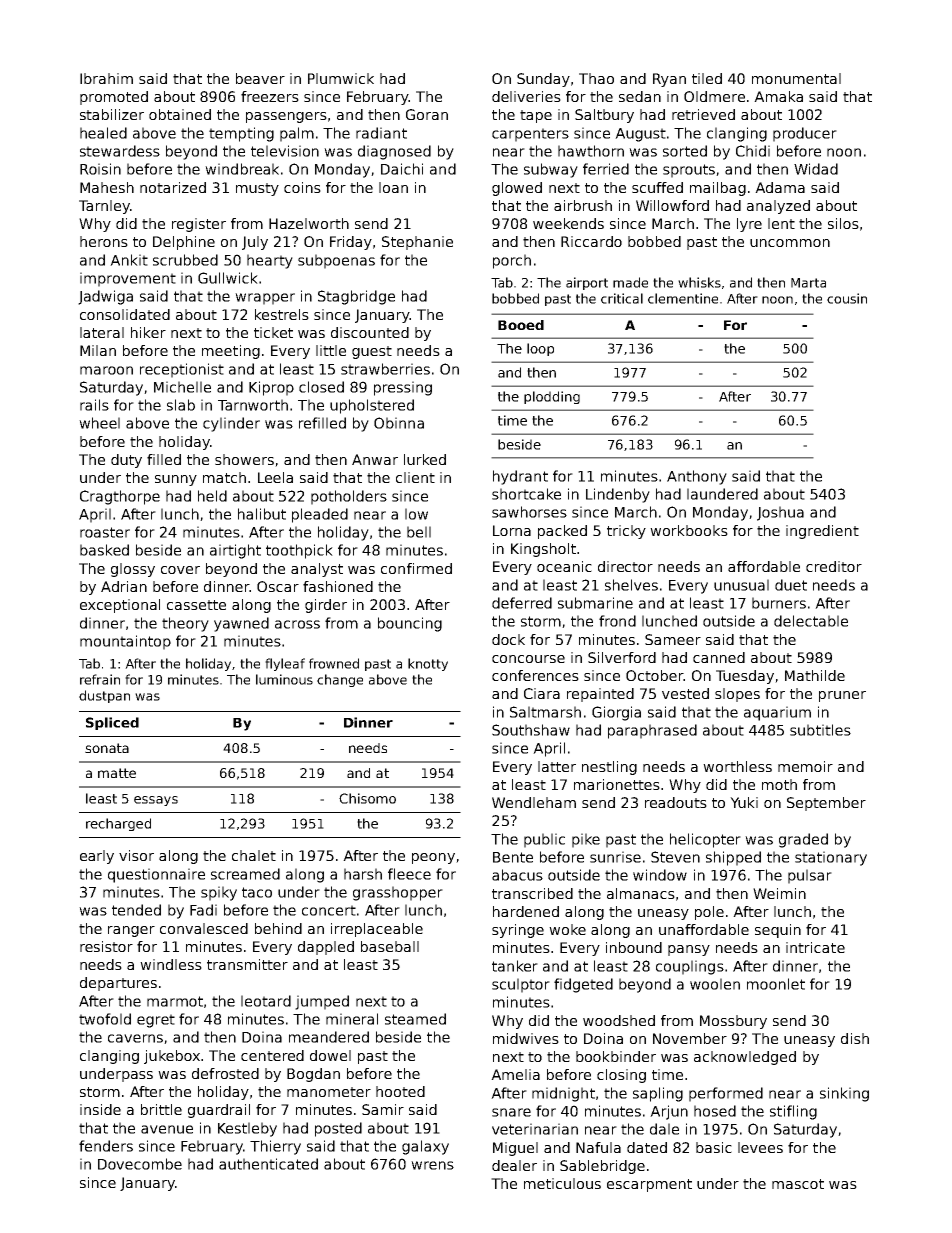 The width and height of the screenshot is (952, 1233). What do you see at coordinates (106, 78) in the screenshot?
I see `Ibrahim` at bounding box center [106, 78].
